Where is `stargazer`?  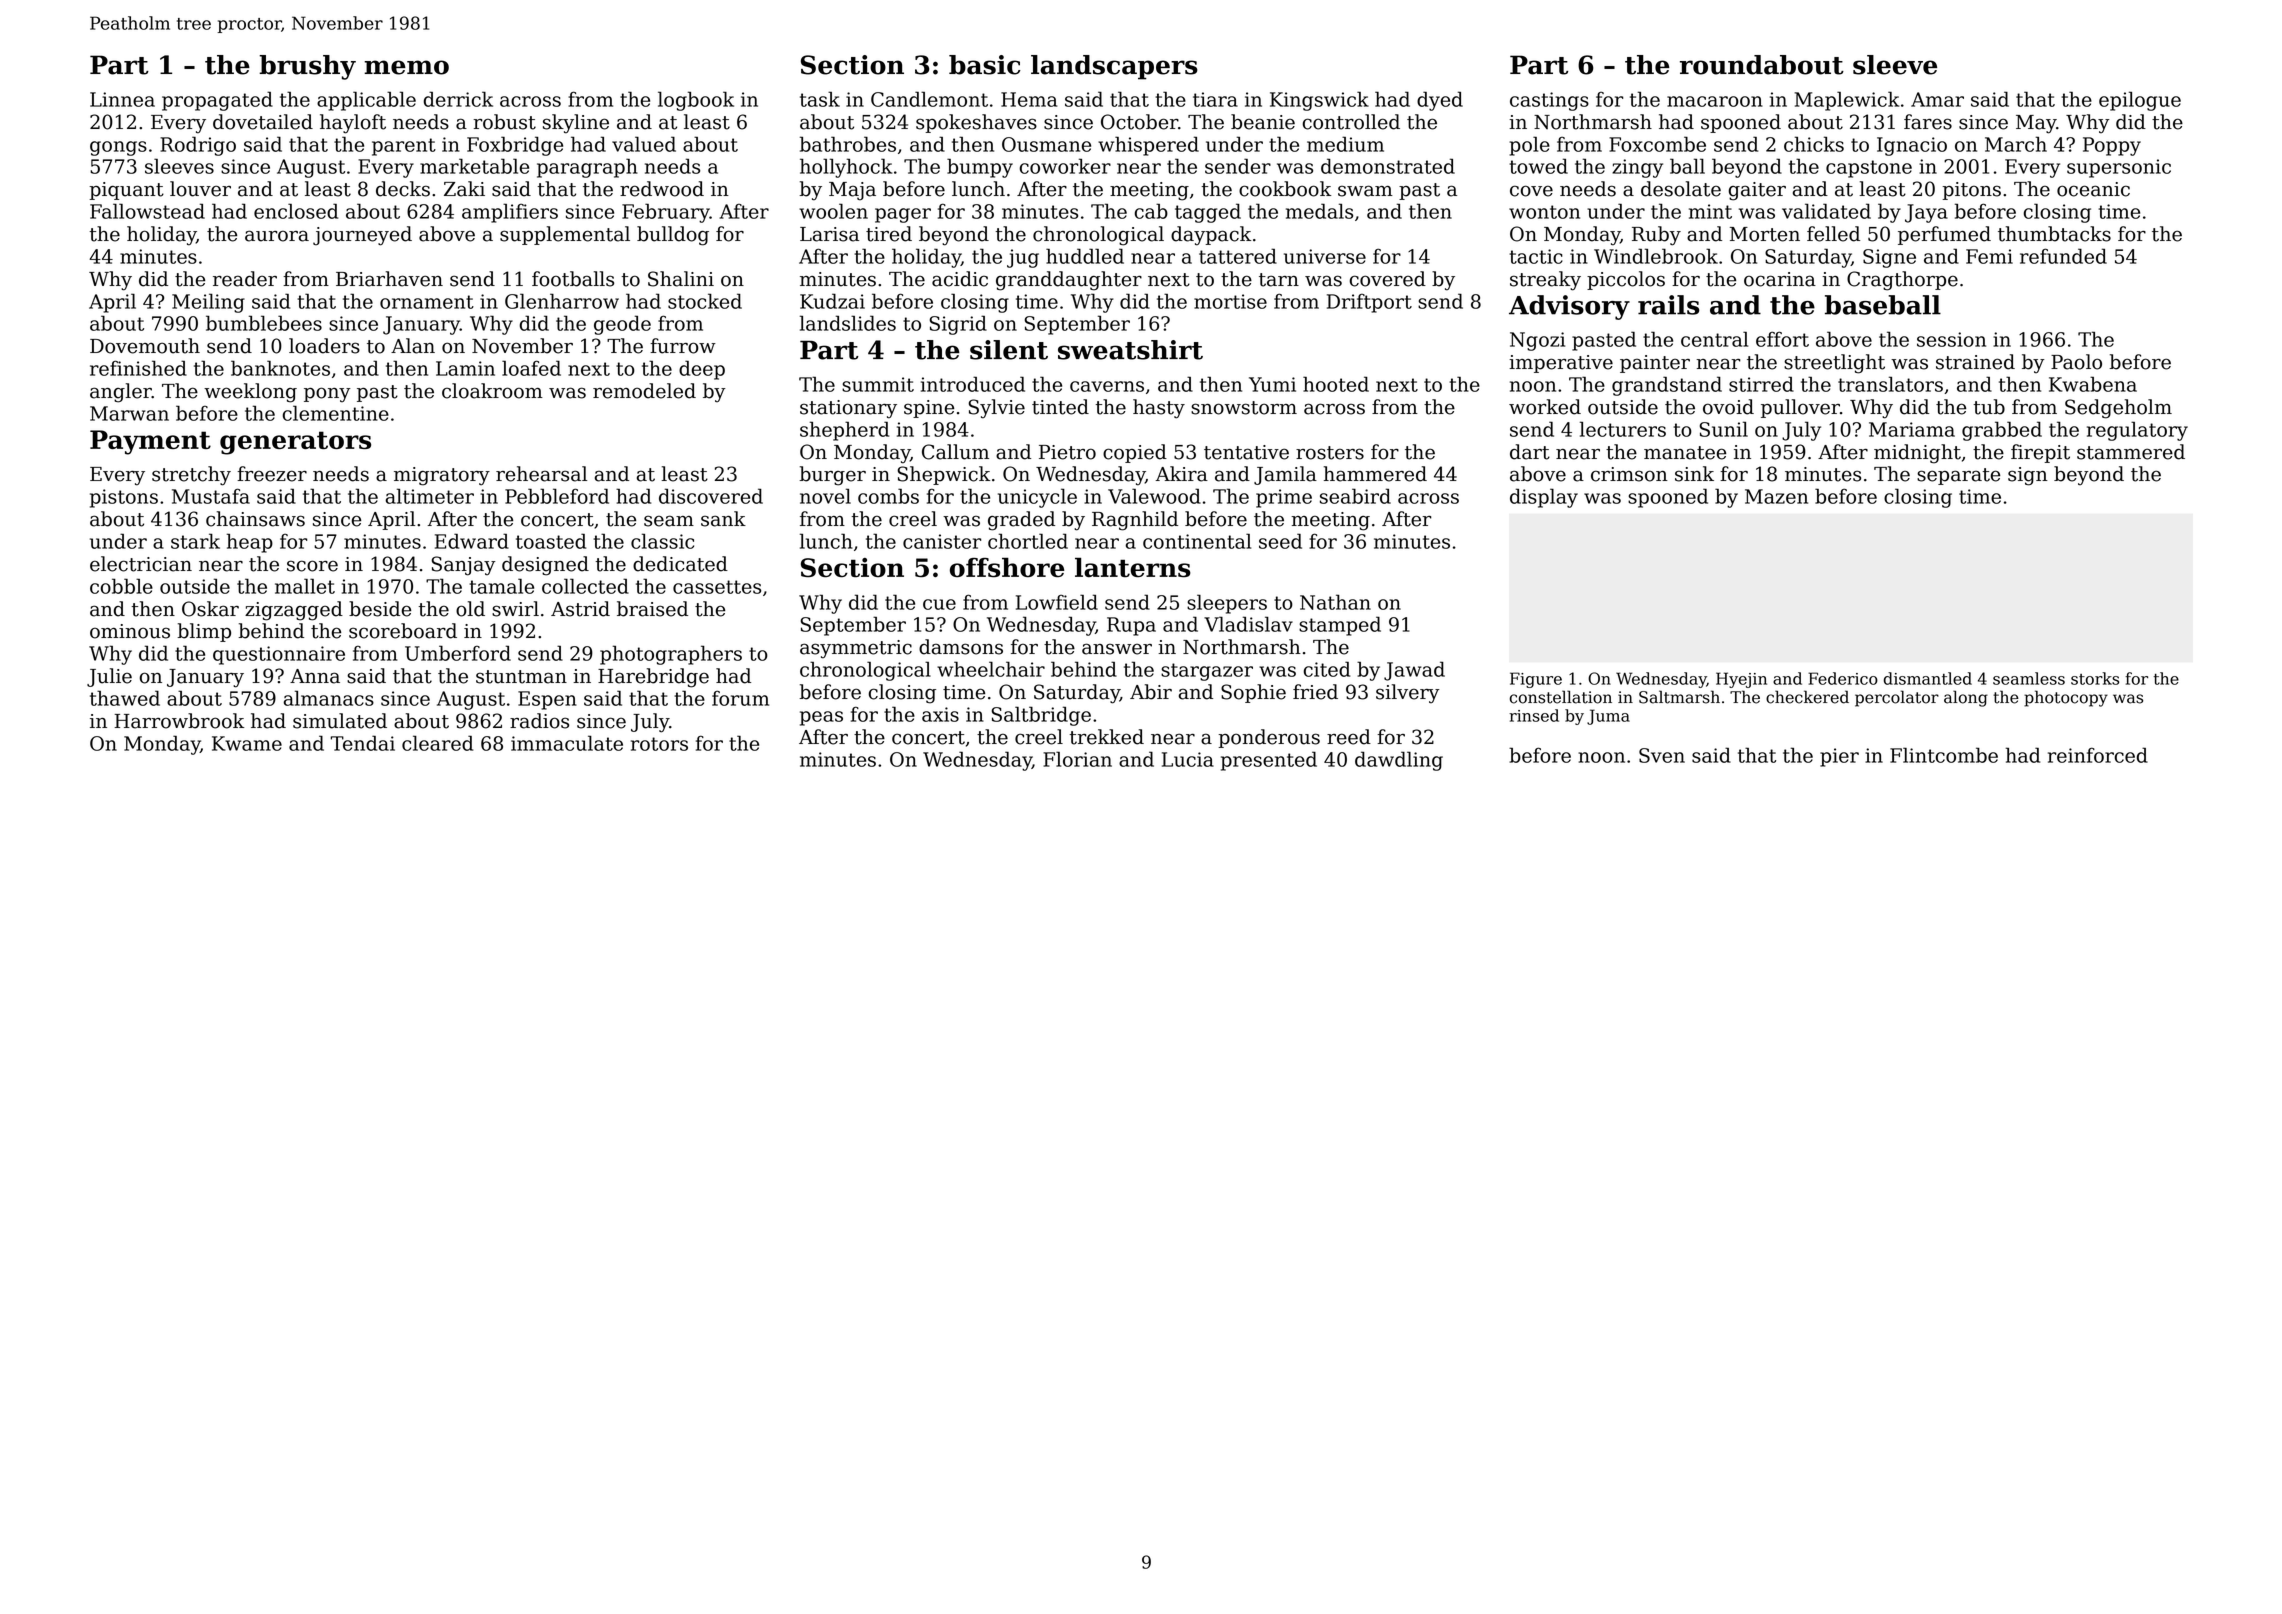 stargazer is located at coordinates (1207, 672).
